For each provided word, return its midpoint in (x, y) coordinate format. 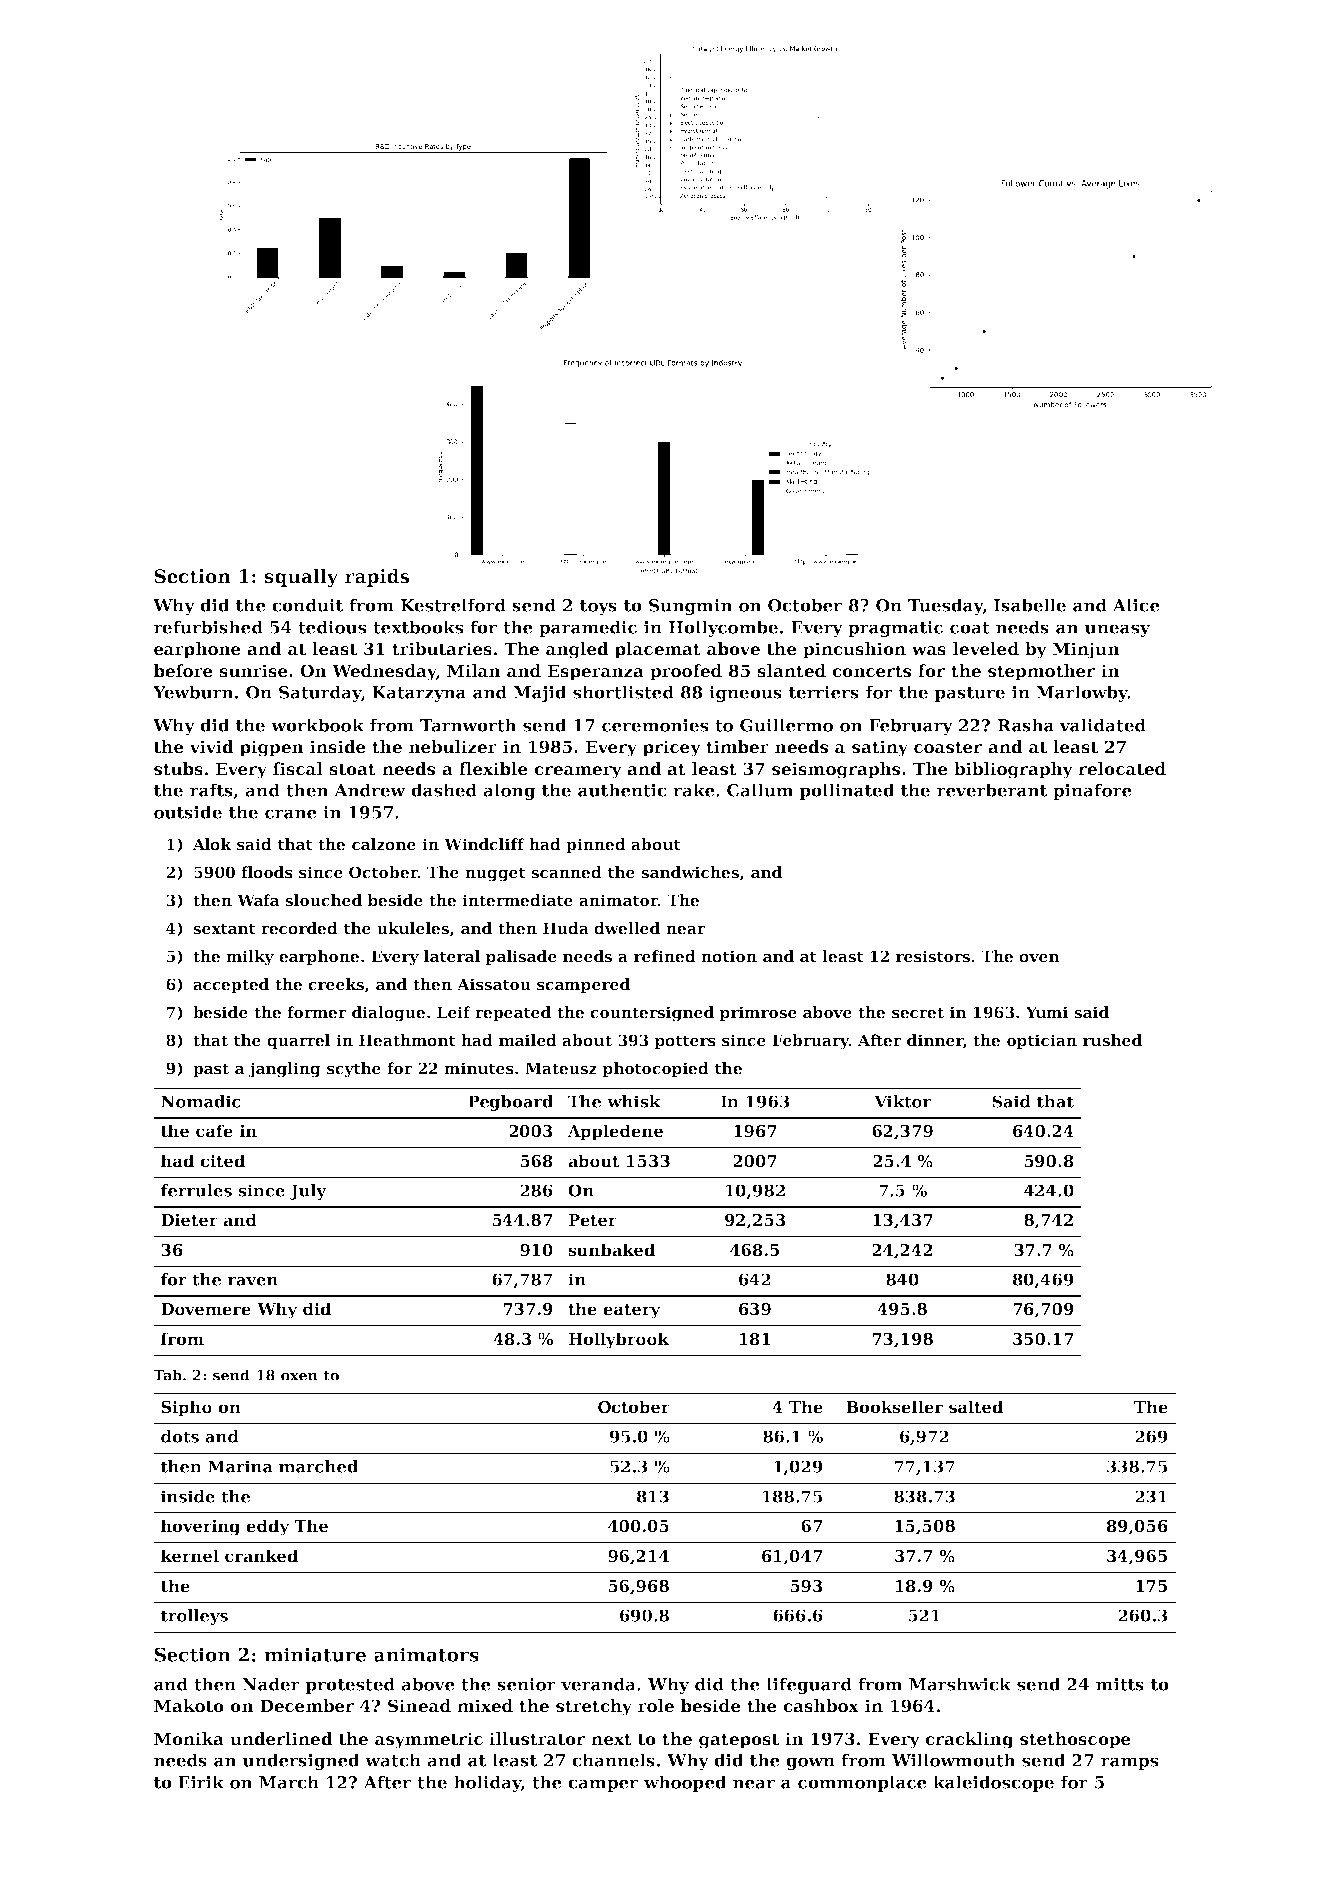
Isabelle (1030, 605)
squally (302, 578)
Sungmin (691, 607)
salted (976, 1407)
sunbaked (611, 1250)
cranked (261, 1556)
